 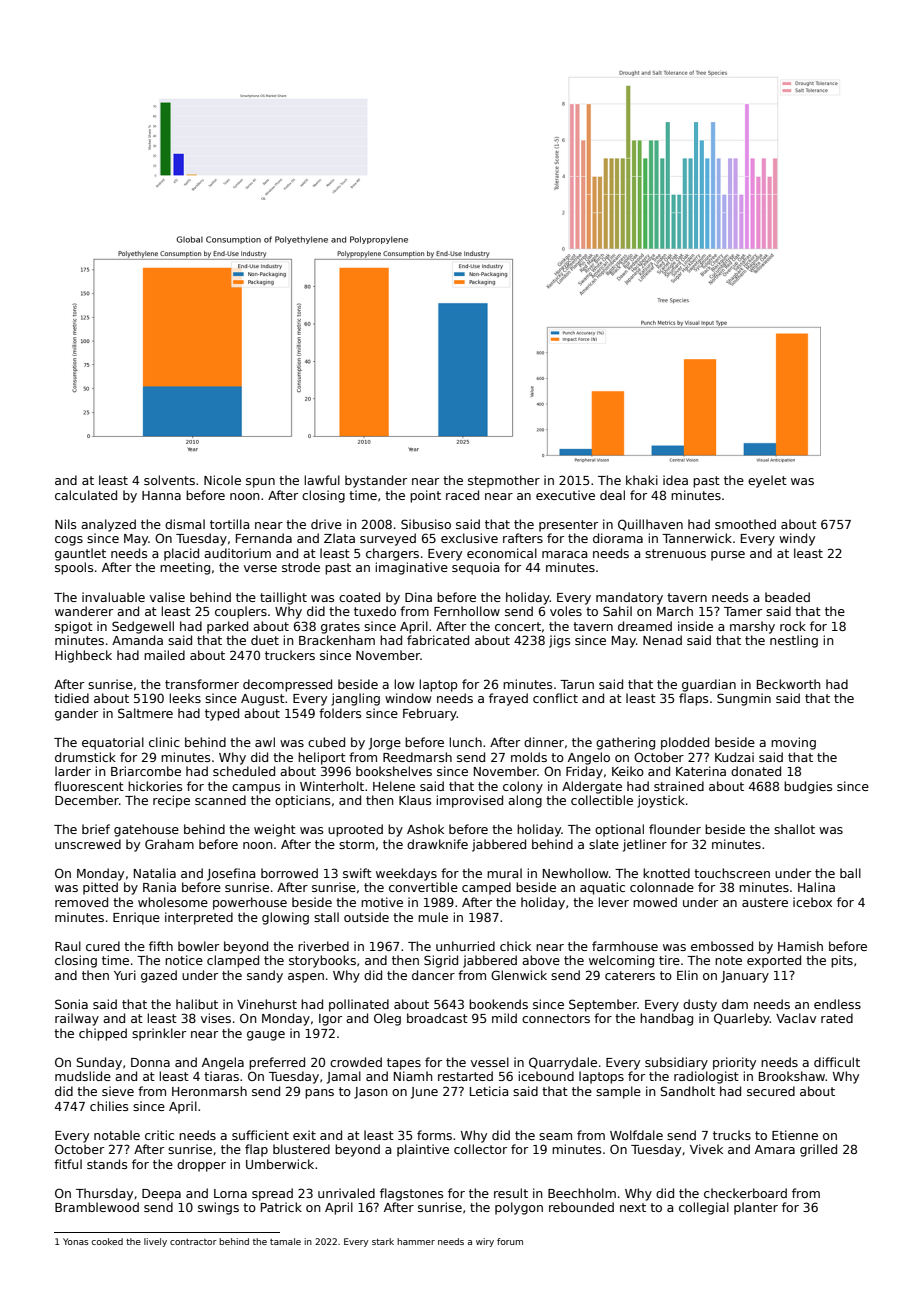 What do you see at coordinates (767, 481) in the page?
I see `eyelet` at bounding box center [767, 481].
